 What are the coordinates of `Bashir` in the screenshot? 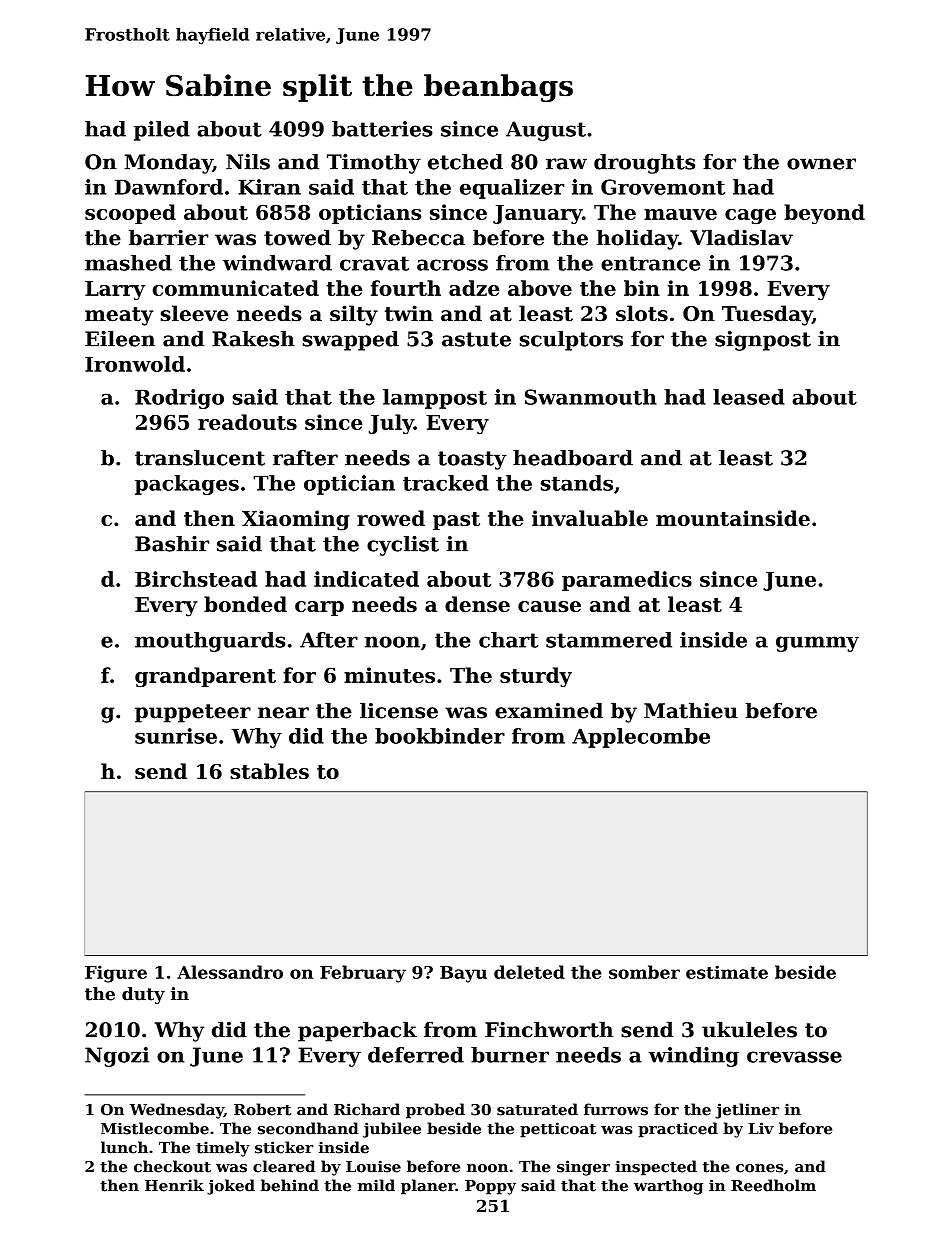 It's located at (172, 544).
